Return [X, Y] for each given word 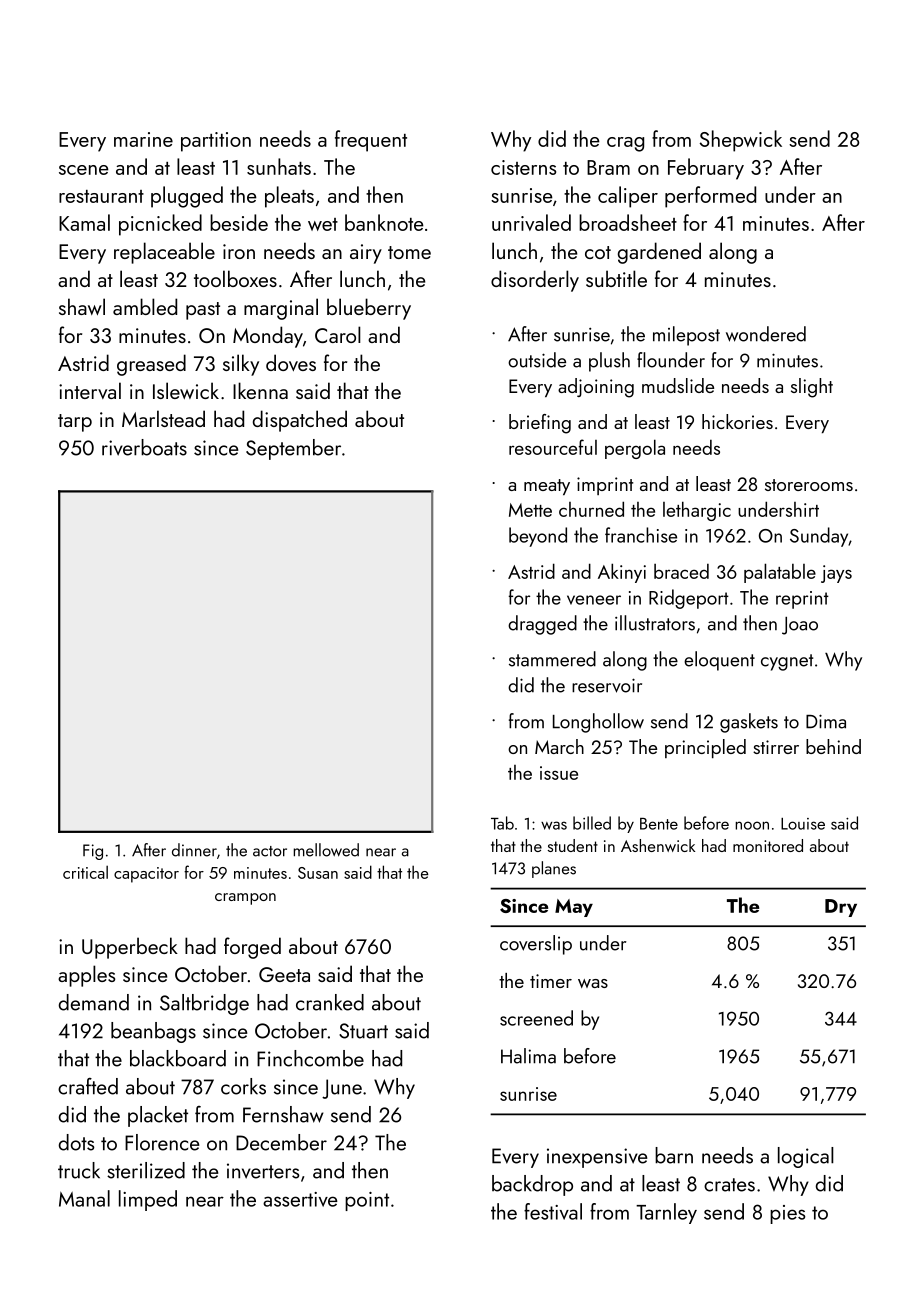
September [293, 449]
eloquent [719, 661]
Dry [841, 908]
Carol [338, 334]
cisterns [523, 167]
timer [551, 981]
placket [158, 1116]
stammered [552, 659]
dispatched [300, 421]
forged [252, 948]
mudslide [678, 385]
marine [143, 139]
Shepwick [741, 141]
